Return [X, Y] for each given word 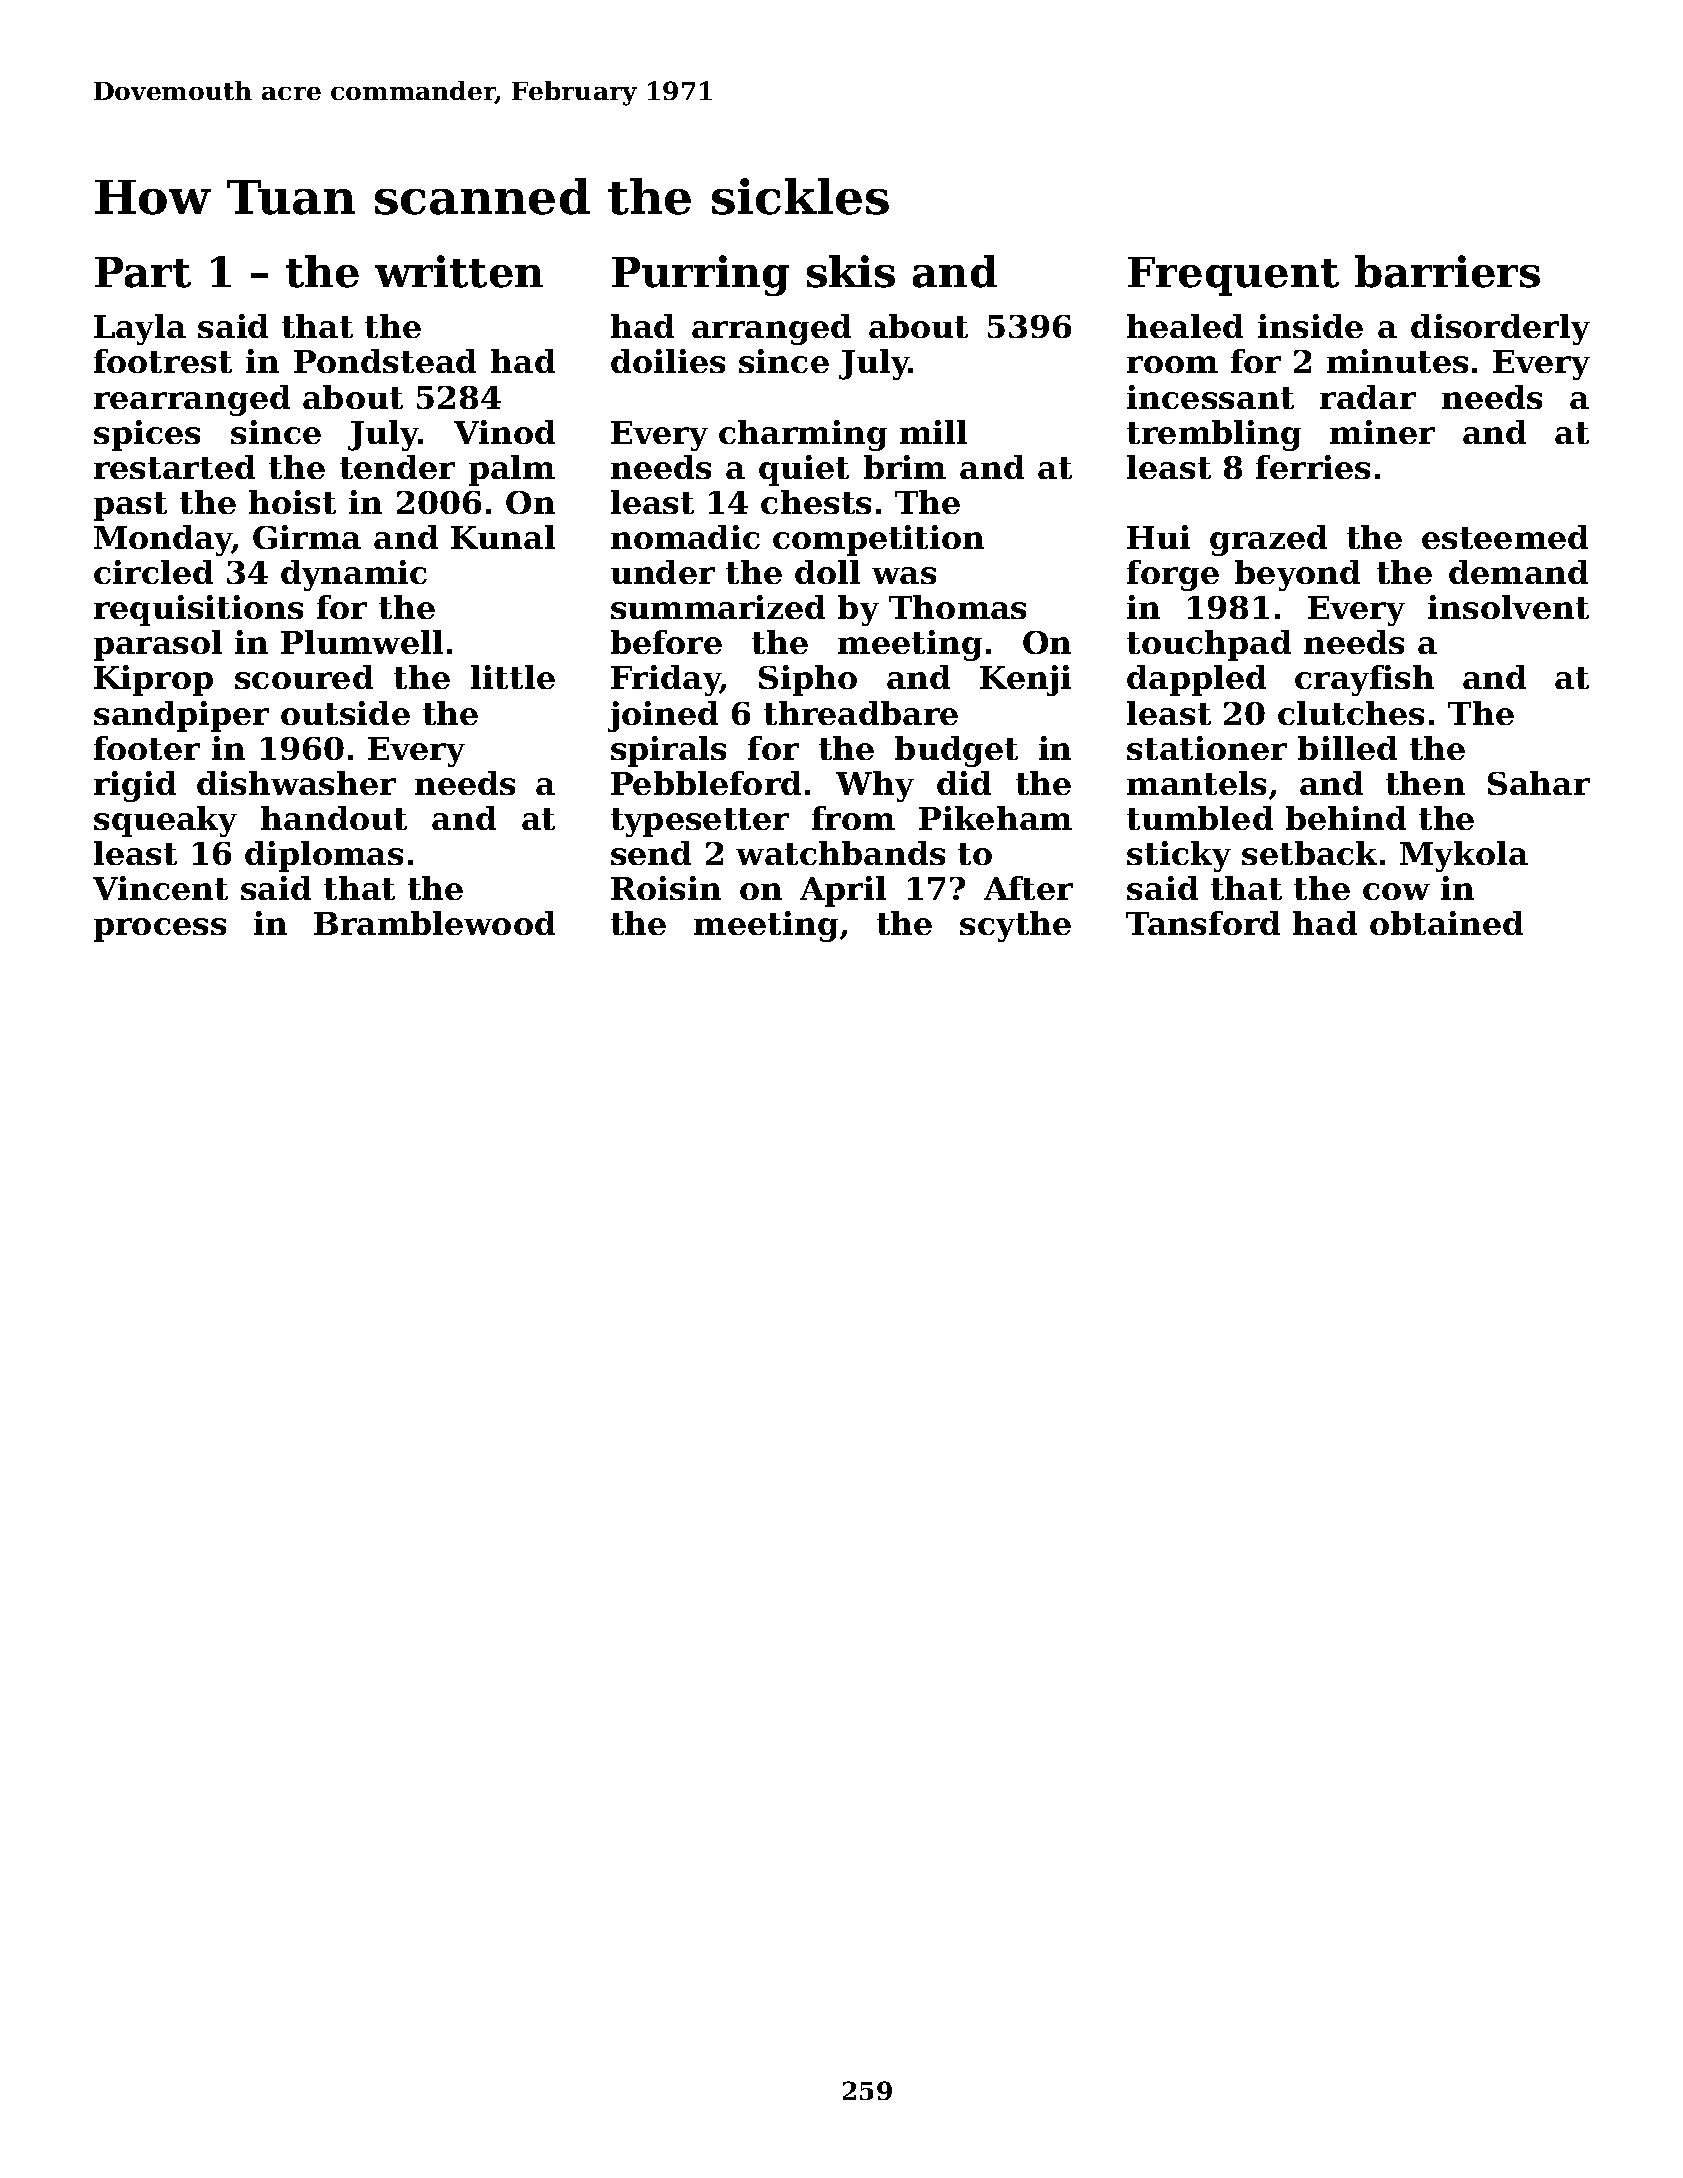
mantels [1196, 783]
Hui [1158, 537]
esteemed [1505, 537]
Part [143, 272]
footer [147, 748]
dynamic [354, 575]
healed [1185, 326]
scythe [1015, 926]
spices [147, 435]
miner [1382, 432]
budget [956, 751]
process [160, 930]
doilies [668, 361]
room [1172, 364]
